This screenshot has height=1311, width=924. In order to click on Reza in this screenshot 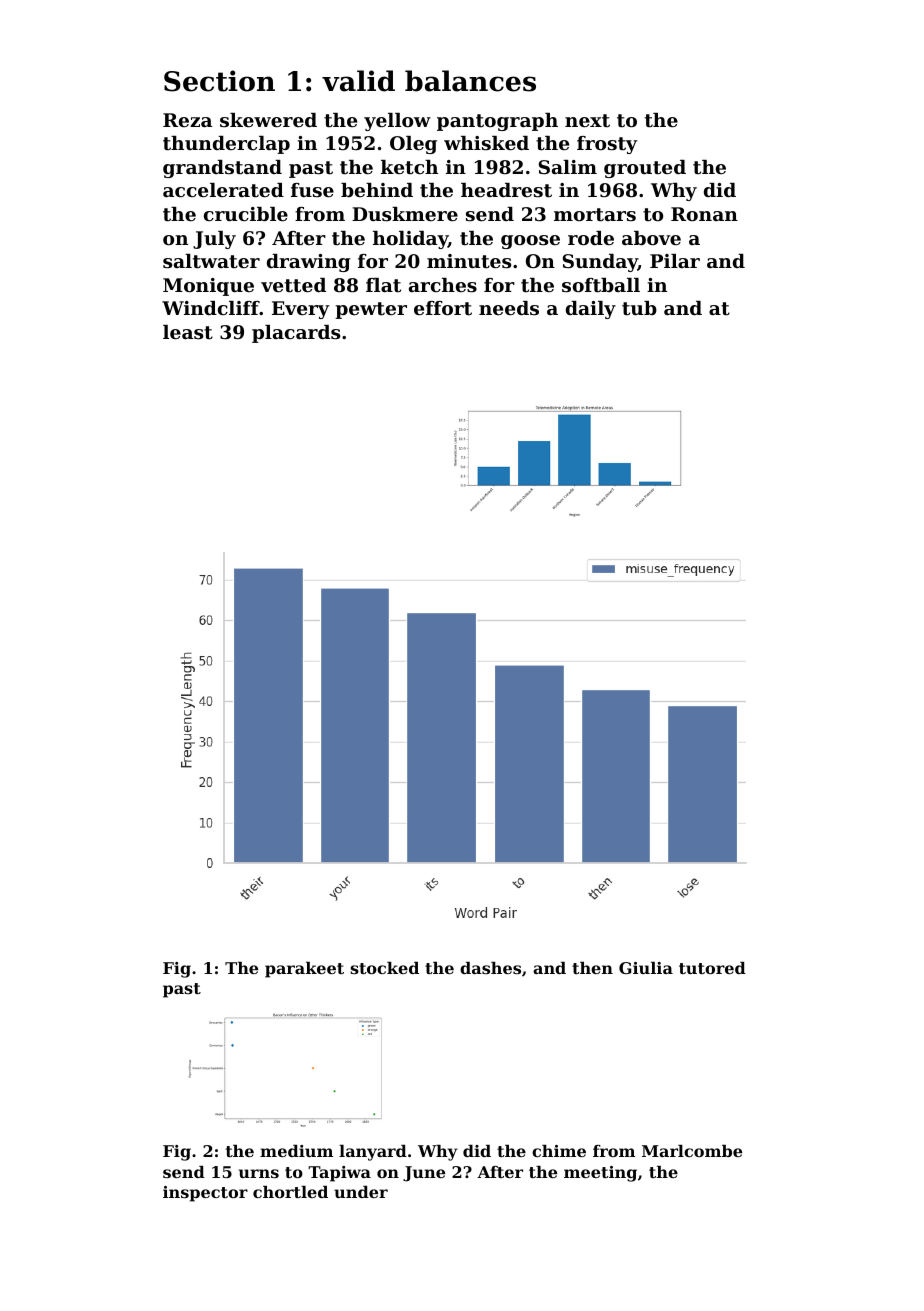, I will do `click(187, 120)`.
